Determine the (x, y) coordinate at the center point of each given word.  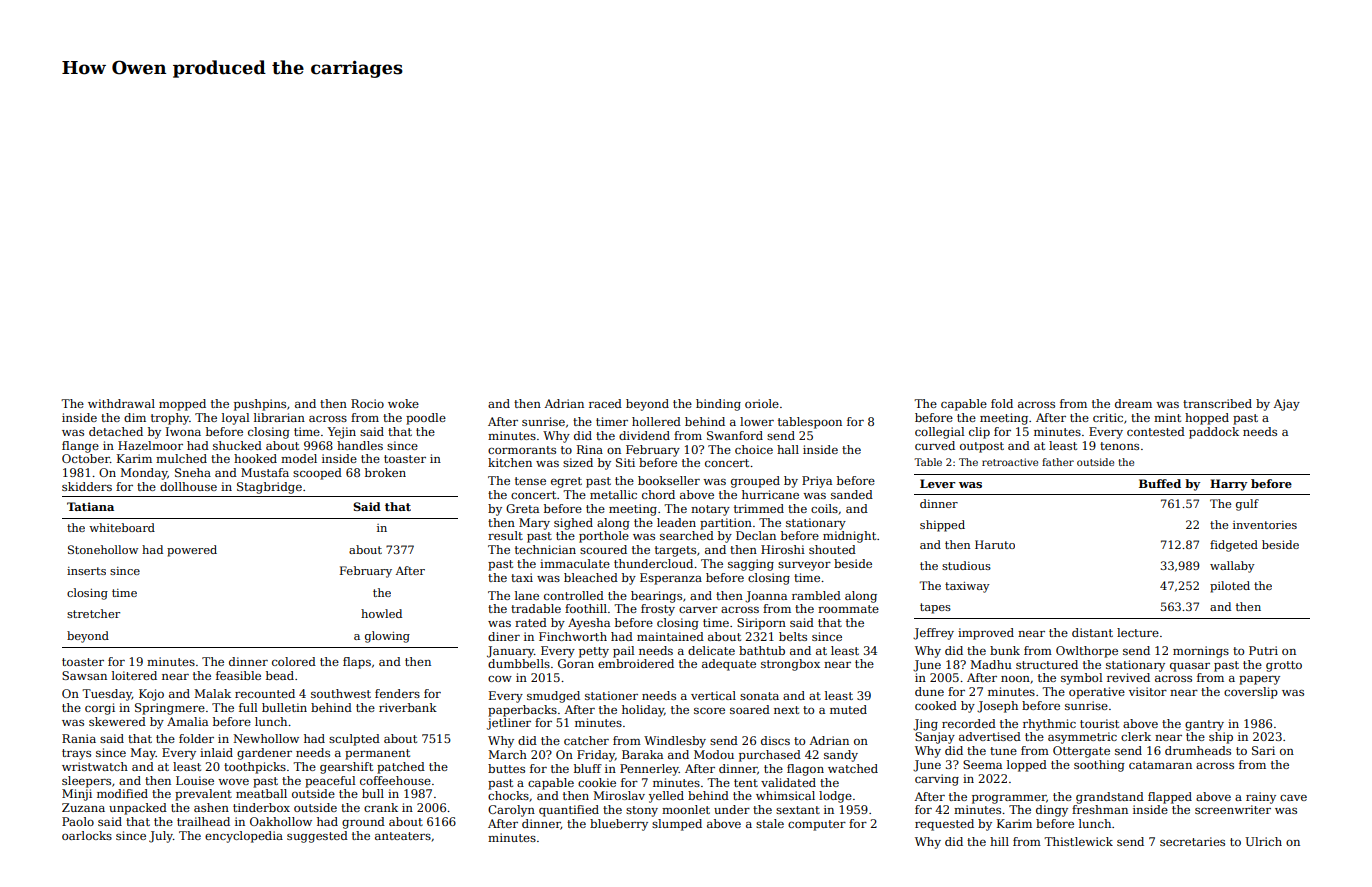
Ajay (1286, 405)
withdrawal (121, 403)
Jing (925, 725)
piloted (1230, 587)
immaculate (575, 563)
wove (233, 782)
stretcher (93, 613)
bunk (1005, 650)
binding (718, 405)
